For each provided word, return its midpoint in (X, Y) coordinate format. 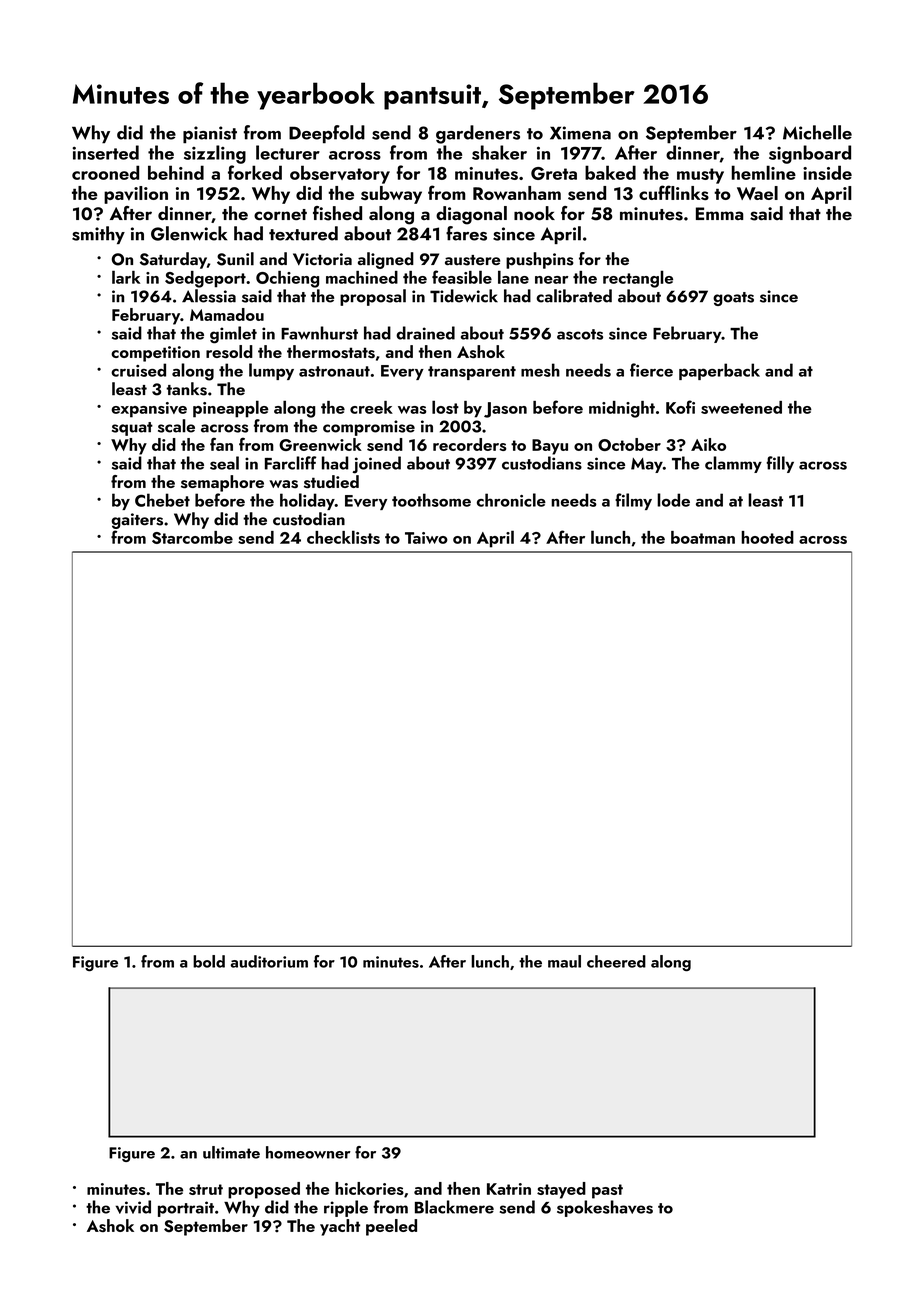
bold (209, 961)
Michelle (817, 132)
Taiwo (426, 538)
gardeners (478, 134)
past (607, 1191)
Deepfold (327, 134)
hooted (767, 537)
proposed (264, 1190)
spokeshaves (605, 1208)
